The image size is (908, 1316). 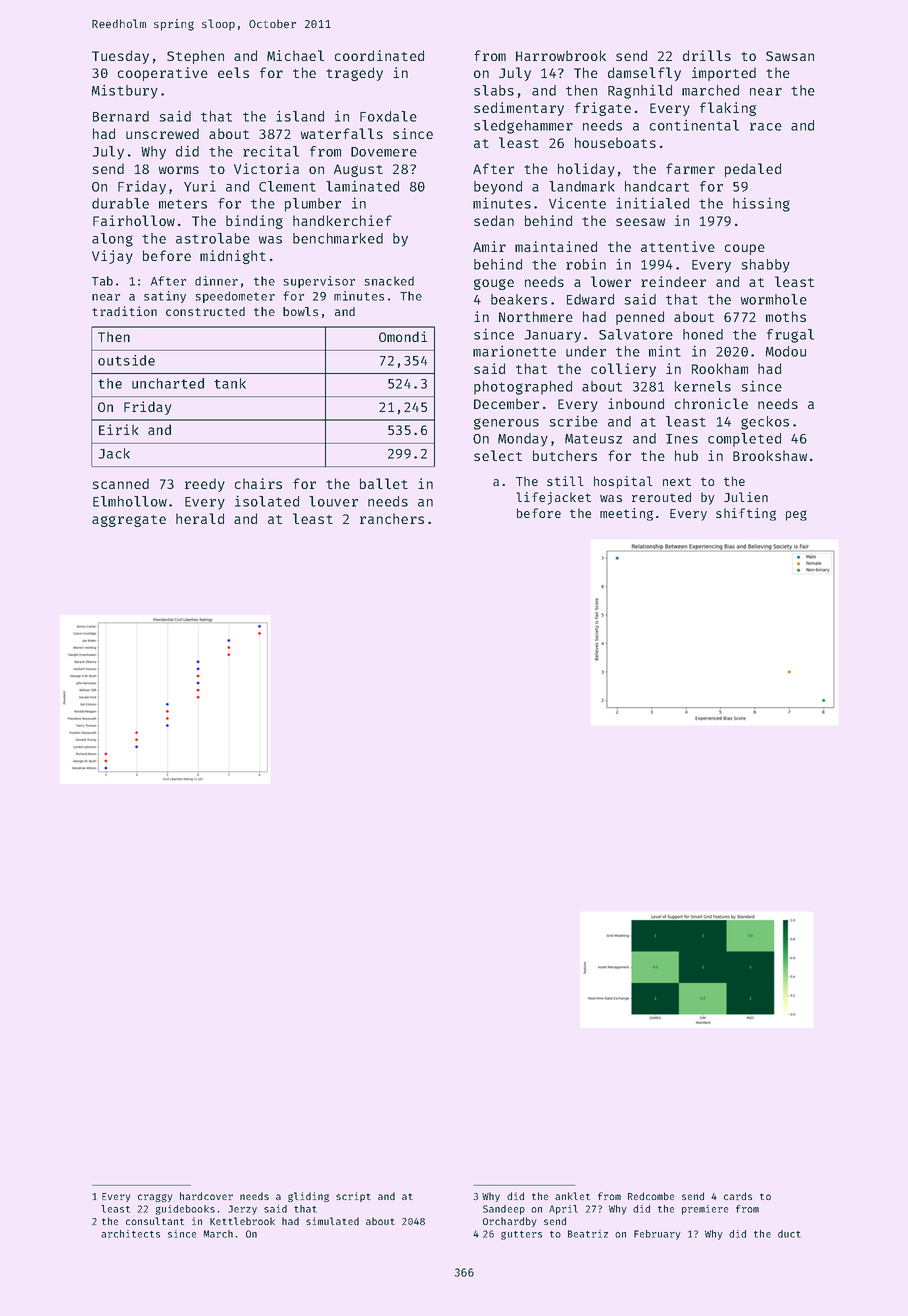 What do you see at coordinates (267, 501) in the document?
I see `isolated` at bounding box center [267, 501].
